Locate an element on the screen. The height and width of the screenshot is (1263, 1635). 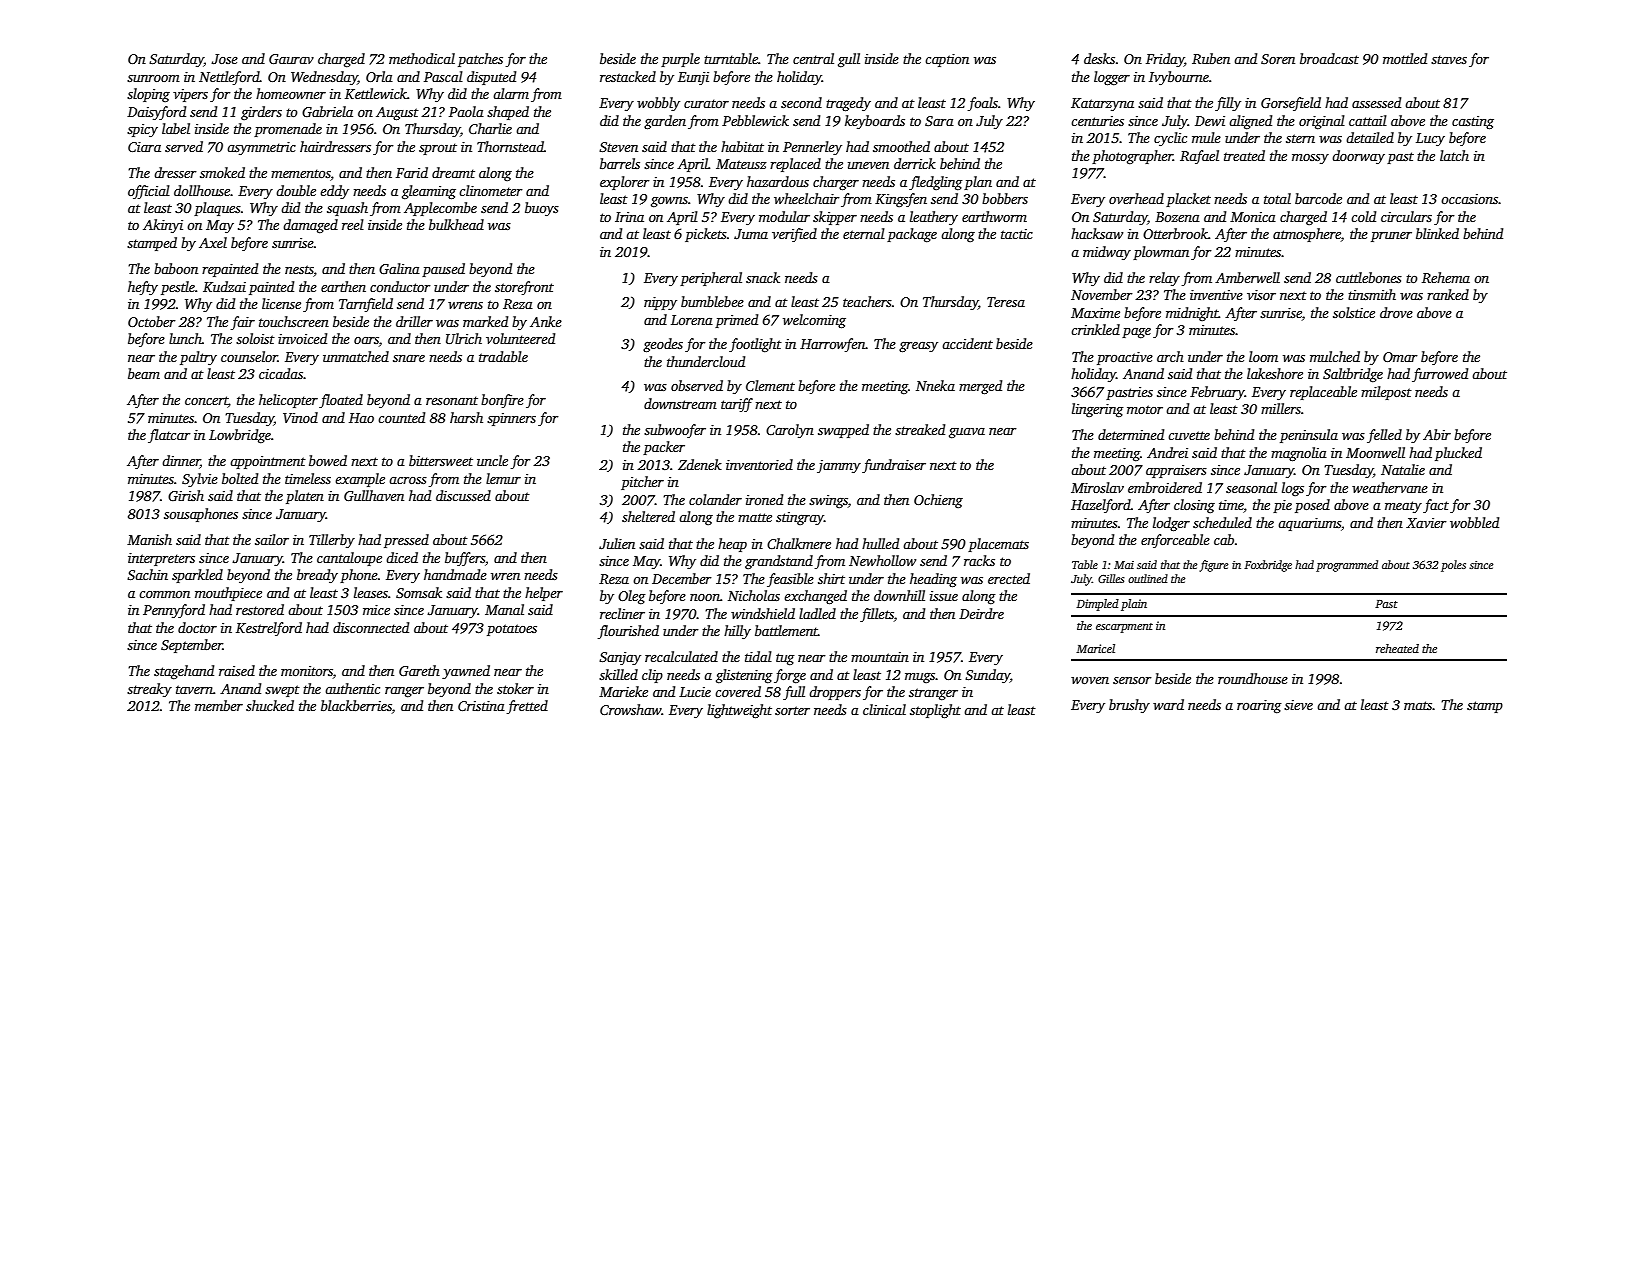
eternal is located at coordinates (864, 233).
